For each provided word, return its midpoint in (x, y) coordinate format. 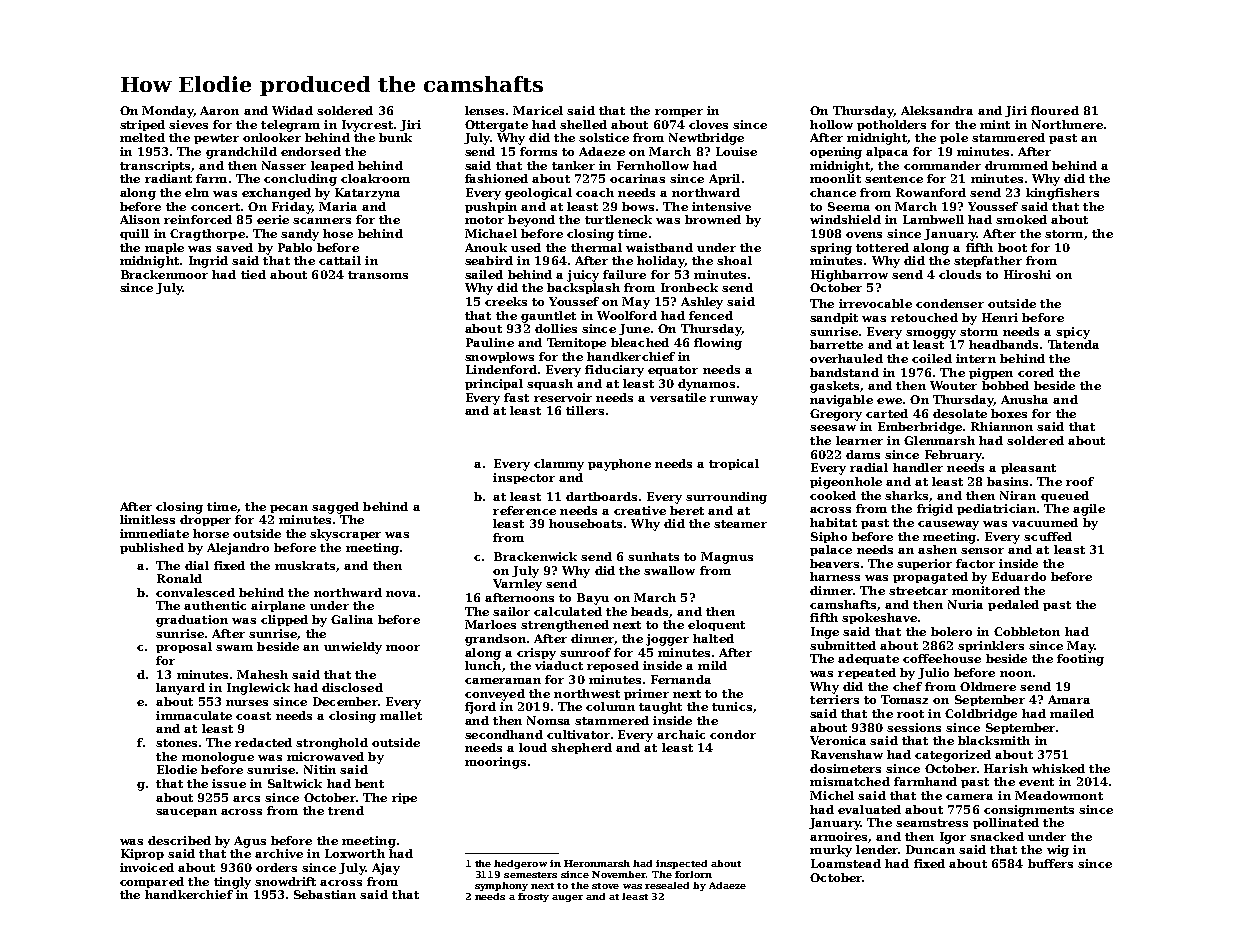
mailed (1072, 713)
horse (211, 533)
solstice (604, 137)
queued (1065, 496)
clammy (559, 465)
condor (733, 734)
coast (253, 716)
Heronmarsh (597, 863)
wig (1058, 851)
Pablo (295, 247)
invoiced (147, 867)
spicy (1073, 333)
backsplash (583, 288)
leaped (332, 166)
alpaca (887, 152)
